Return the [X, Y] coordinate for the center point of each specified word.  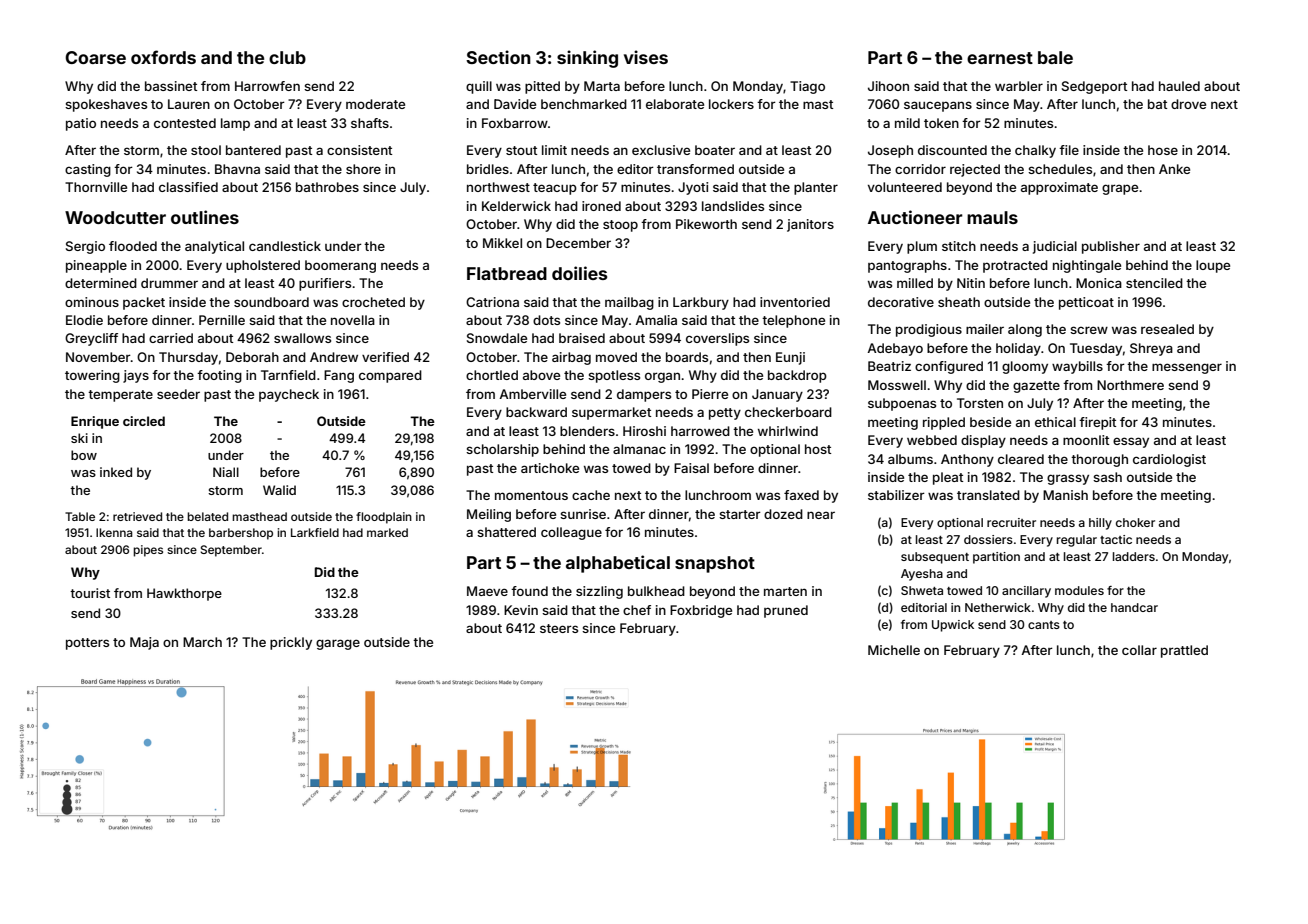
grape [1120, 189]
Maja [144, 643]
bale [1055, 57]
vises [646, 57]
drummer [169, 283]
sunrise [583, 514]
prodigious [929, 330]
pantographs [907, 266]
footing [219, 376]
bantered [253, 150]
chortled [492, 375]
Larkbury [701, 303]
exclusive [661, 150]
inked [116, 472]
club [287, 57]
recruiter [1011, 522]
